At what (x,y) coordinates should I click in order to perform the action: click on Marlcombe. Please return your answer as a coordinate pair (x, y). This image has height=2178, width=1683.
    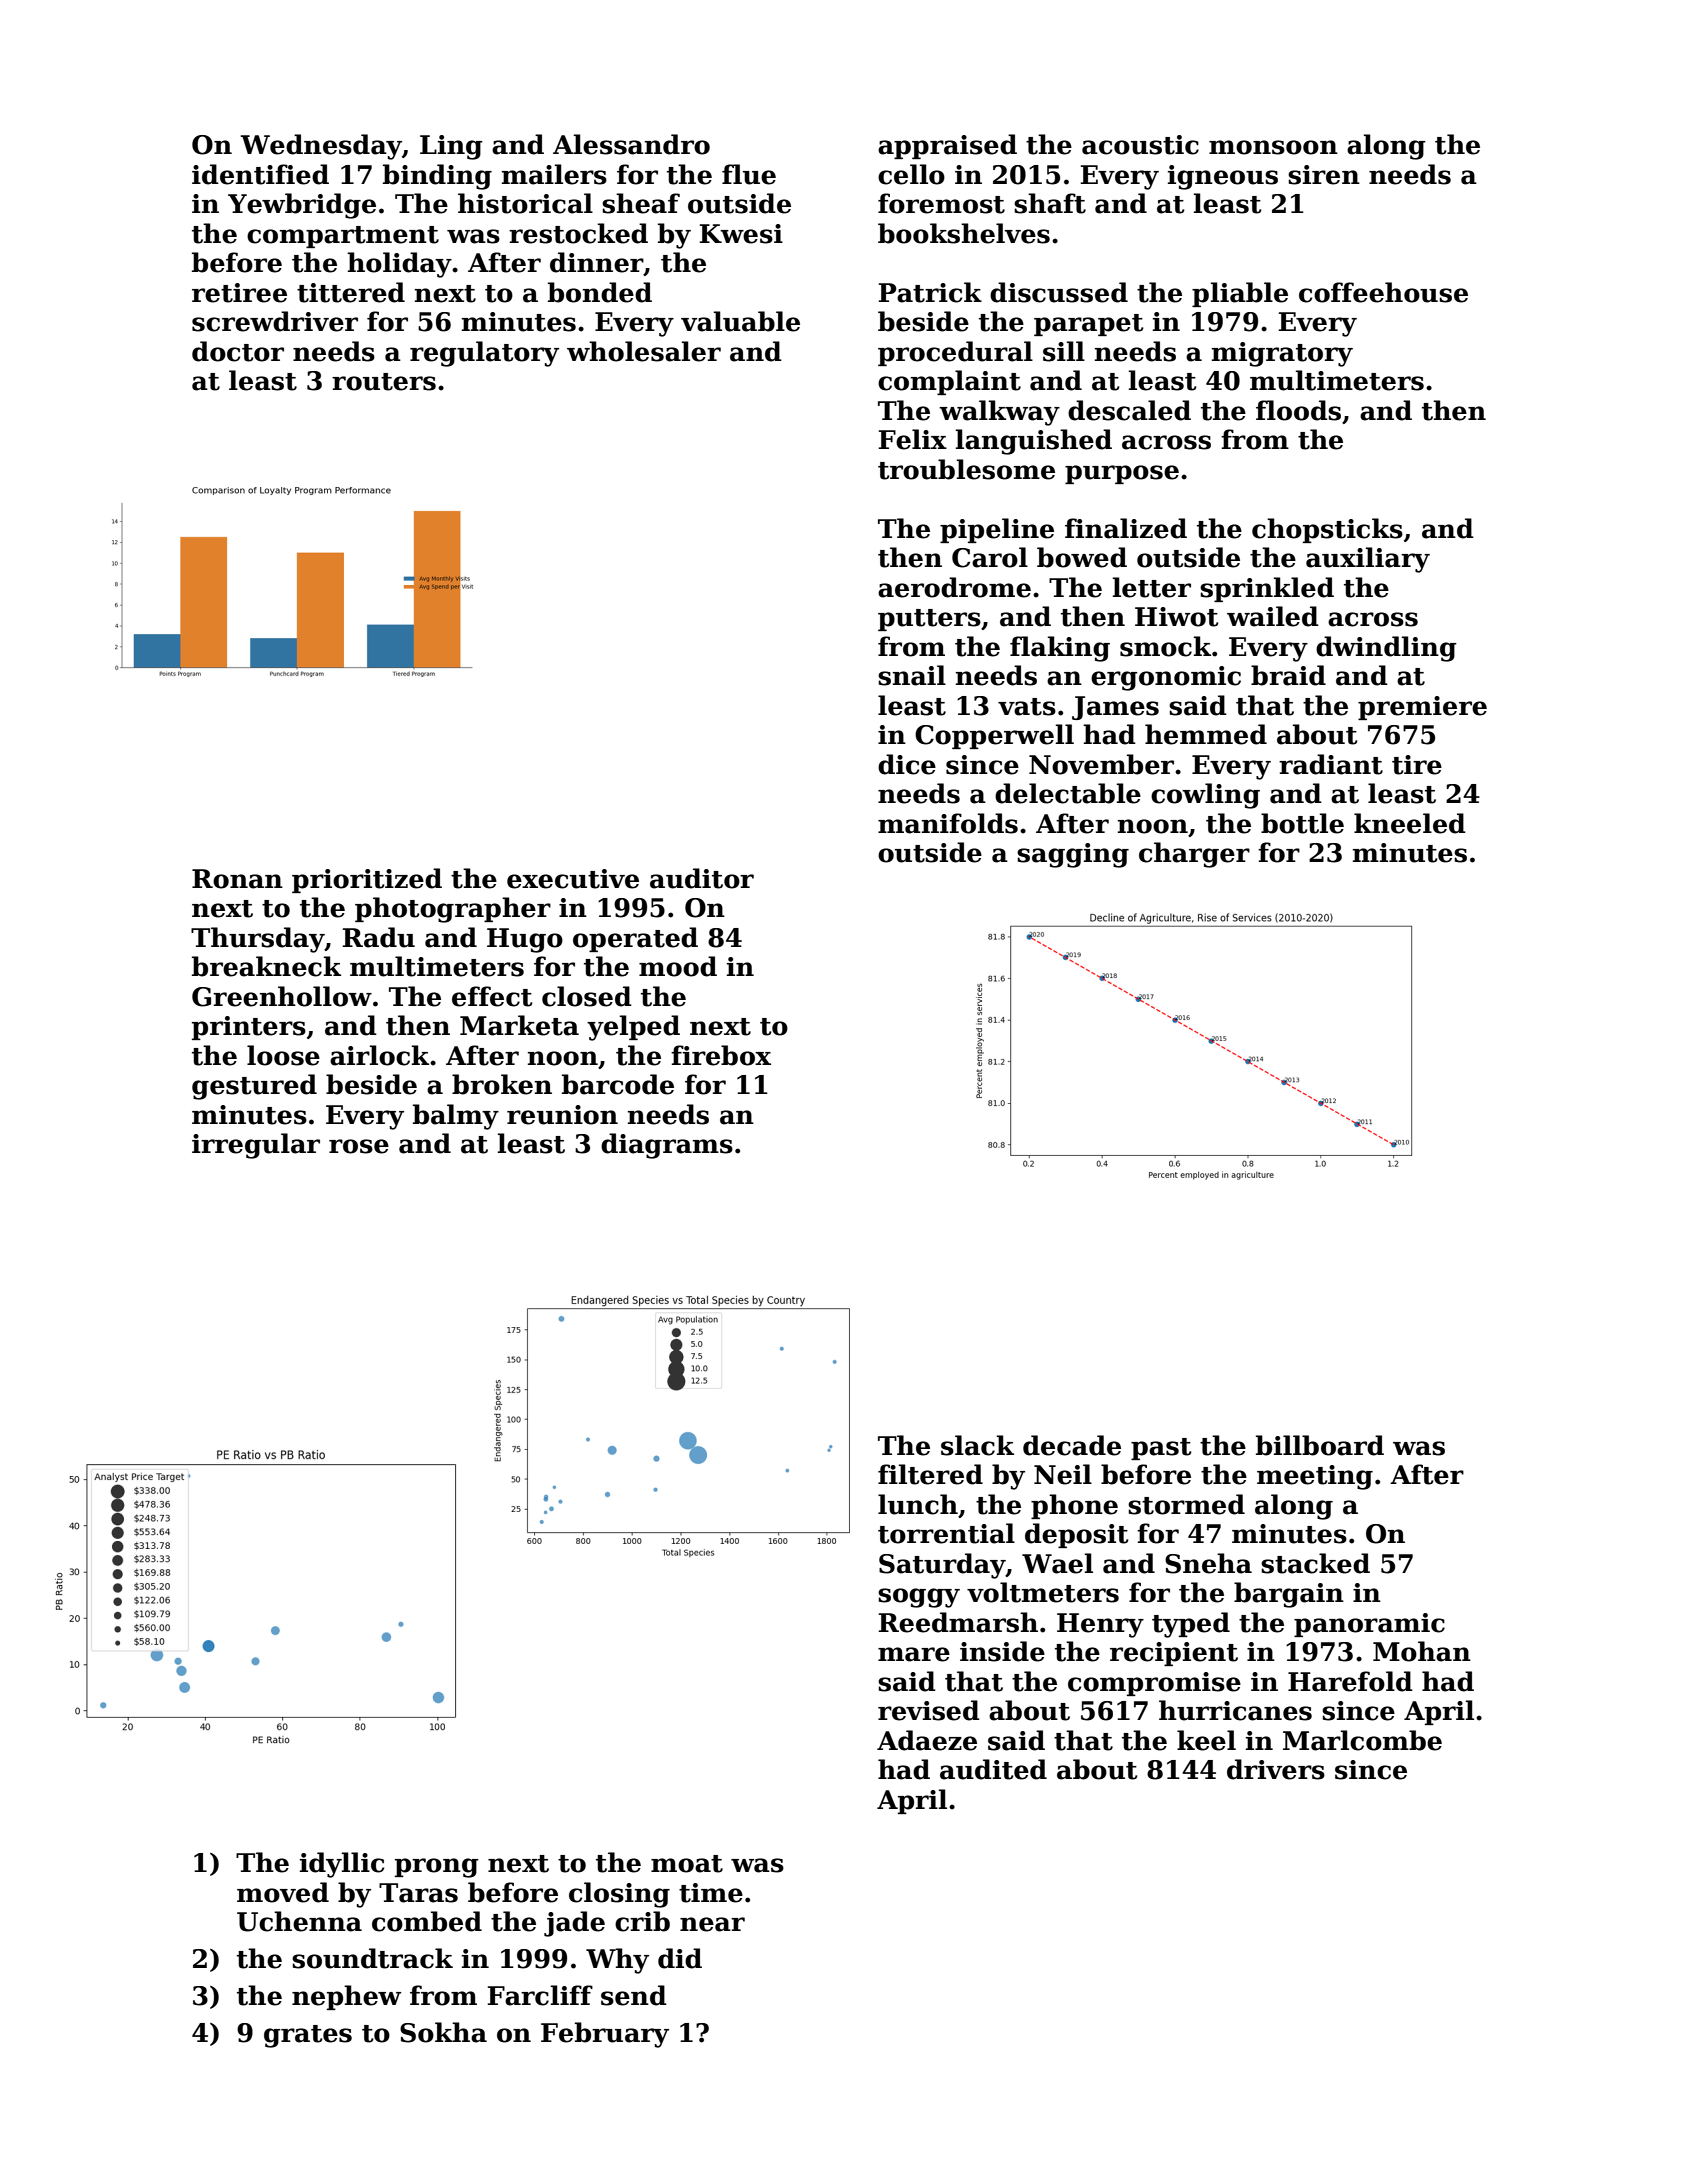
    Looking at the image, I should click on (1362, 1740).
